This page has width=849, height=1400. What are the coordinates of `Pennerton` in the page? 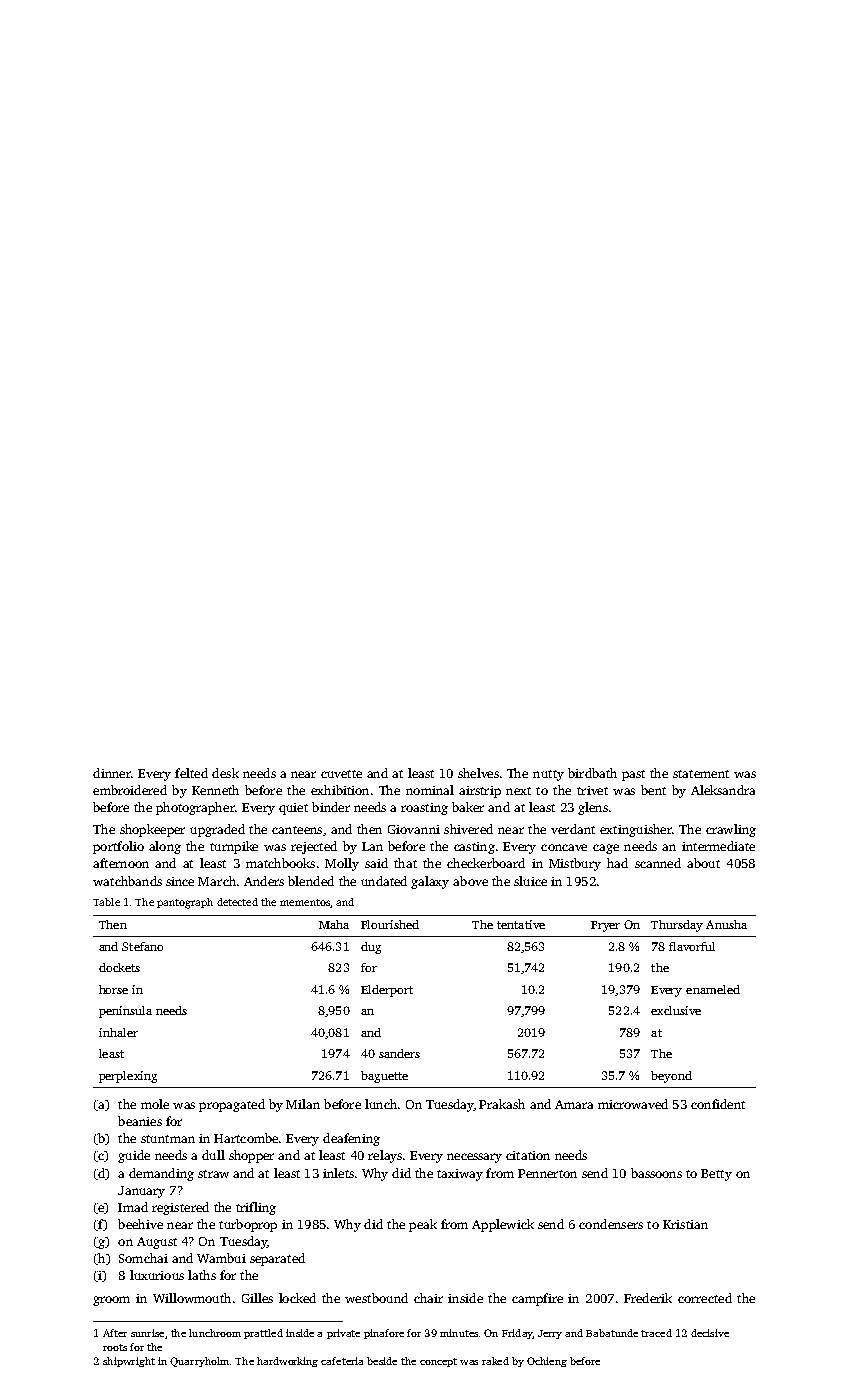 It's located at (547, 1173).
